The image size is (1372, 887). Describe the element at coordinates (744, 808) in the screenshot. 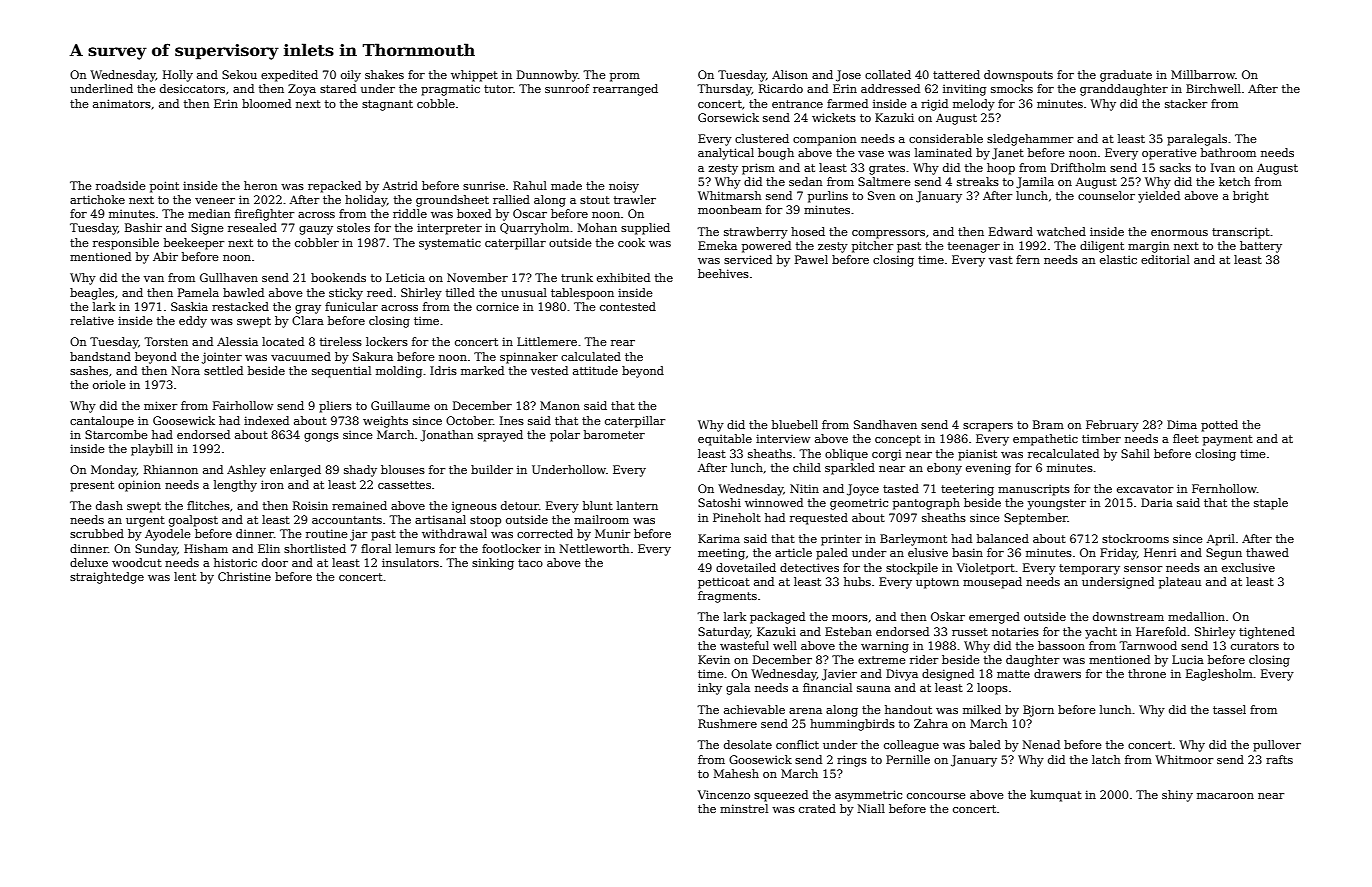

I see `minstrel` at that location.
